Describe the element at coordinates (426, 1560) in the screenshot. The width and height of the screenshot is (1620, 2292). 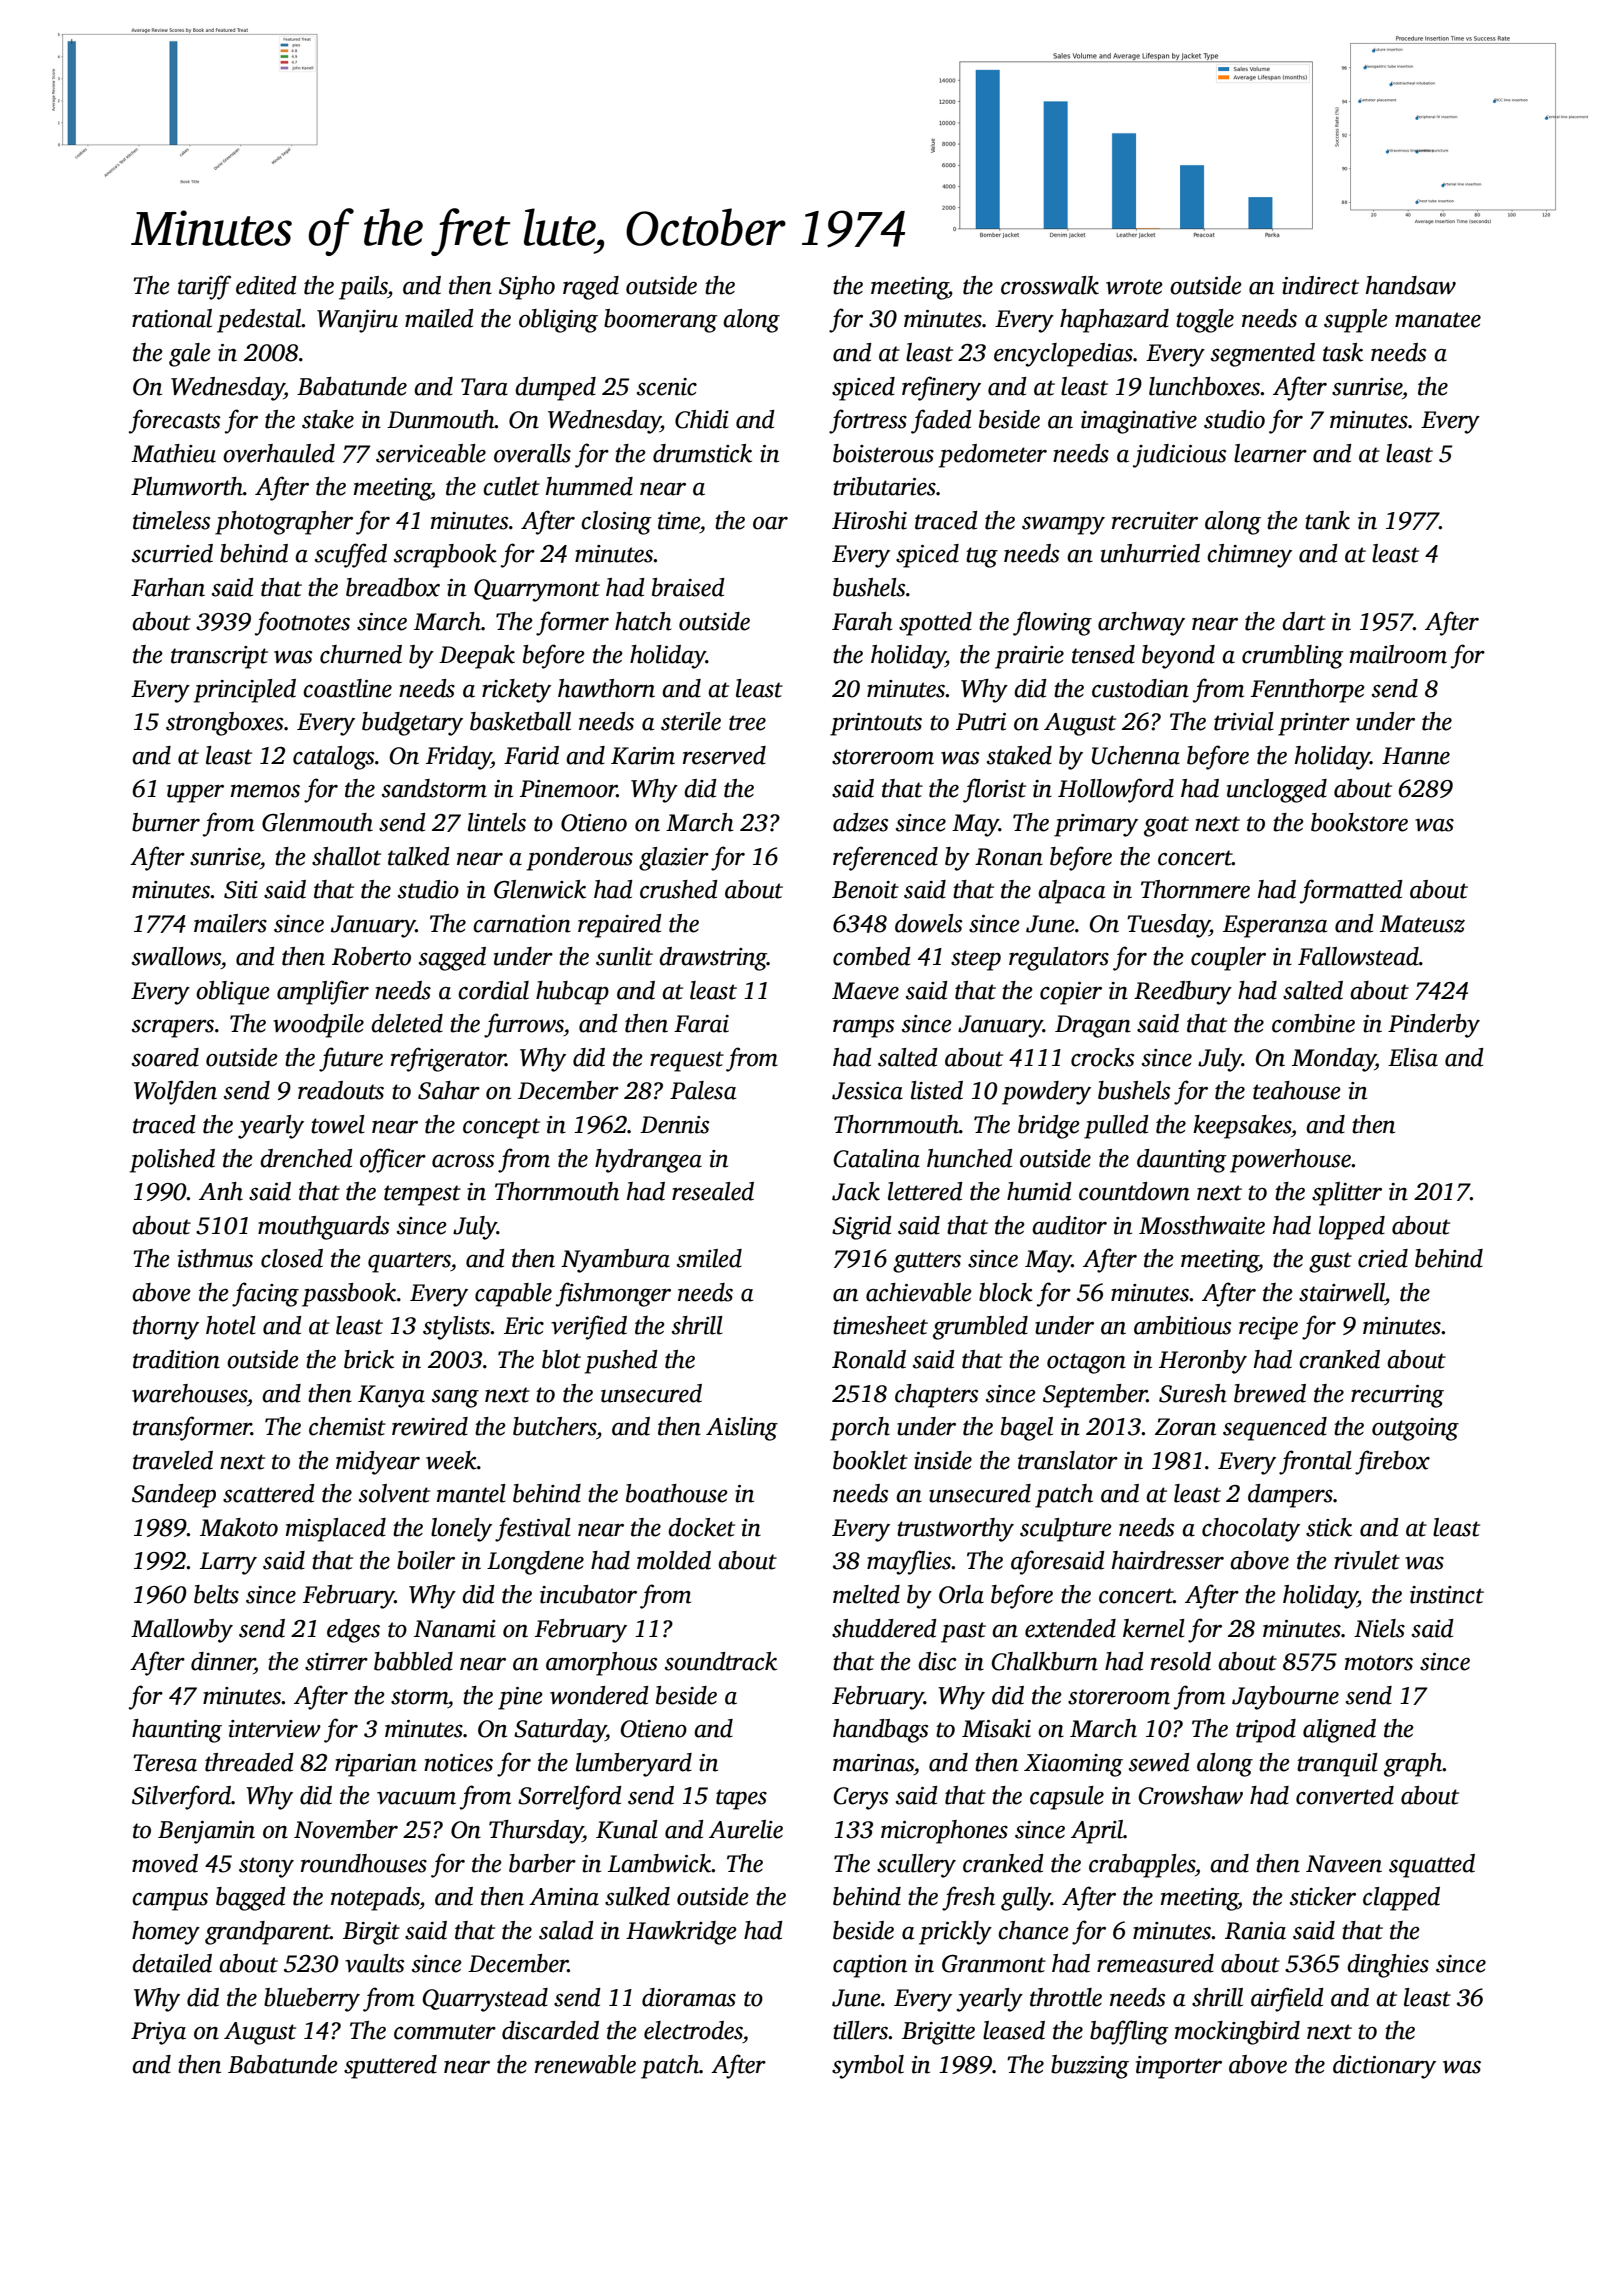
I see `boiler` at that location.
